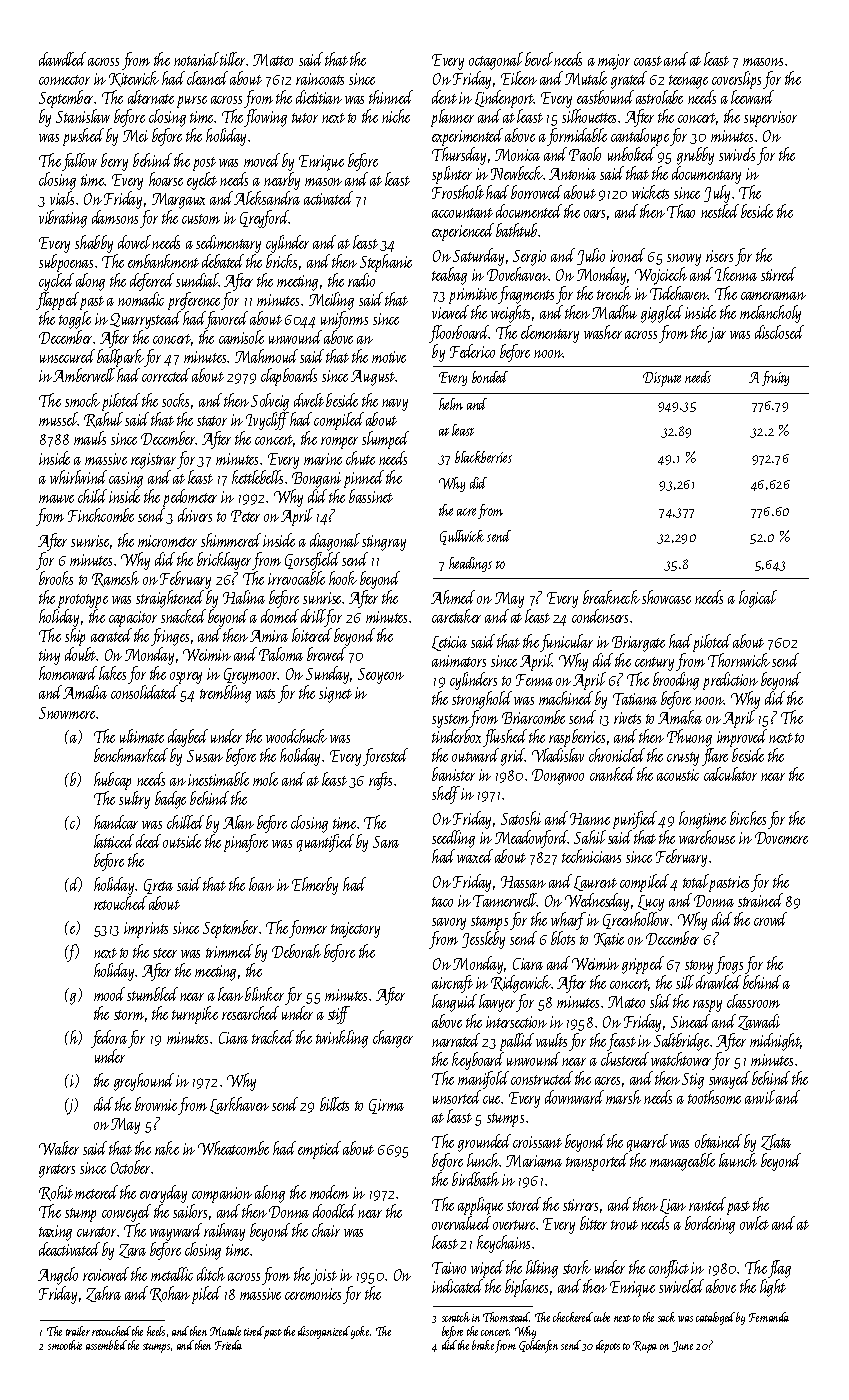  What do you see at coordinates (261, 884) in the page?
I see `loan` at bounding box center [261, 884].
